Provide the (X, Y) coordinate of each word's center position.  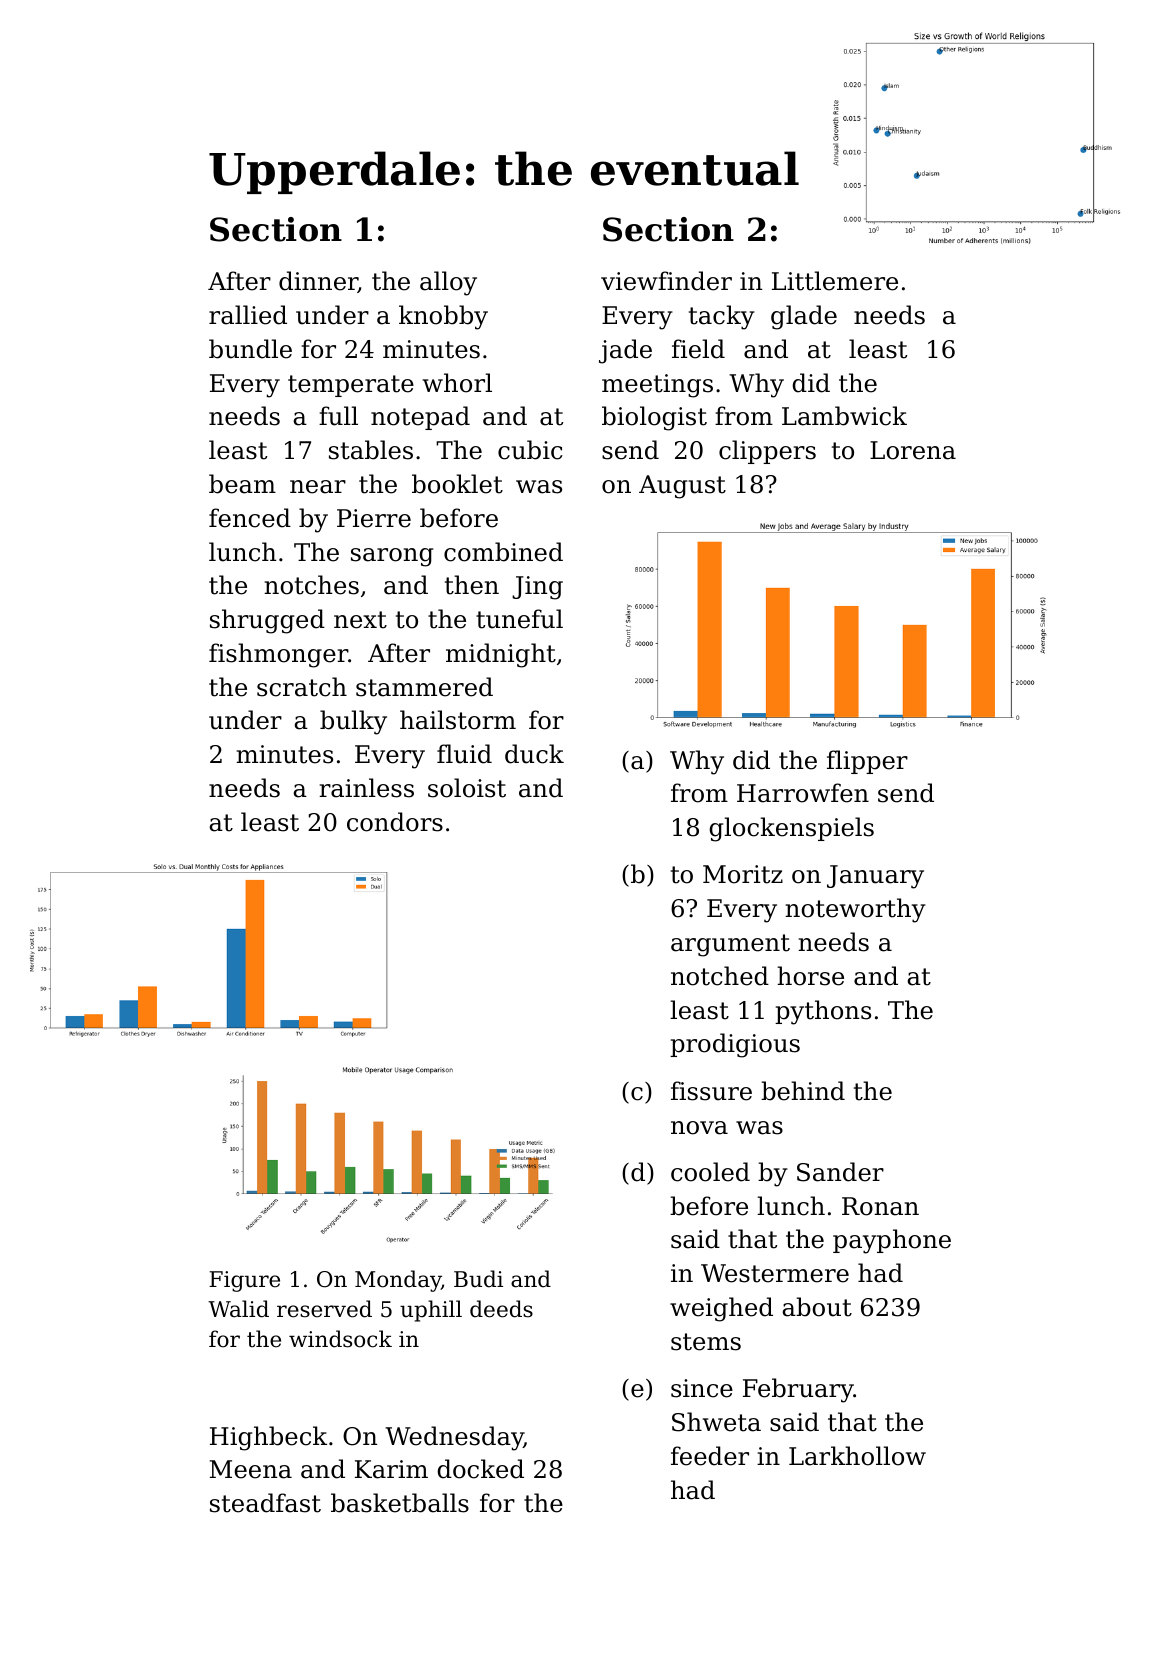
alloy (448, 283)
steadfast (265, 1503)
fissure (711, 1091)
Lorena (913, 450)
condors (395, 822)
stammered (424, 687)
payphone (892, 1241)
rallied (248, 315)
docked (480, 1469)
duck (534, 754)
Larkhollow (857, 1456)
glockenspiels (791, 829)
